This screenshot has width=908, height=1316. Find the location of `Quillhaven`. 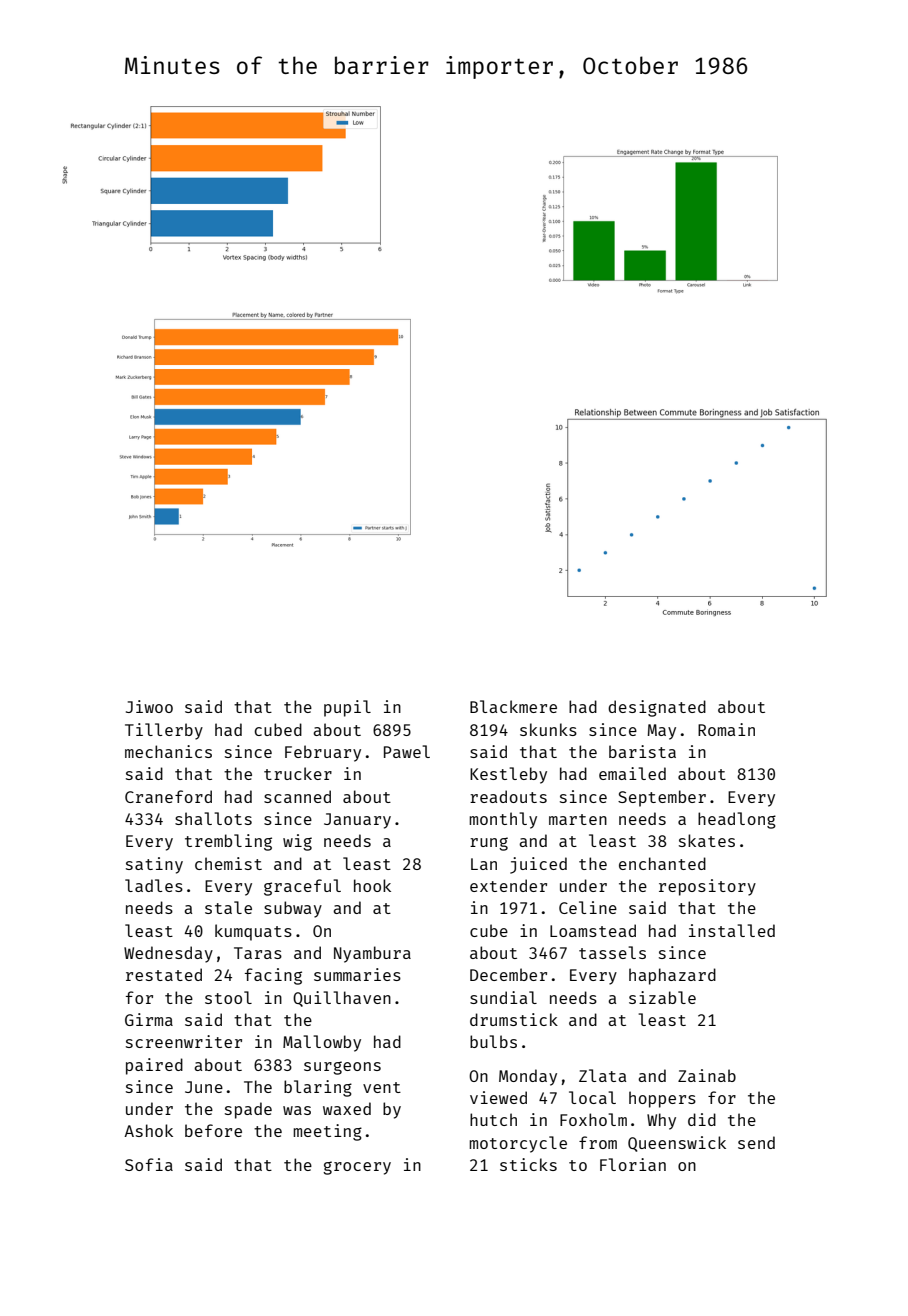

Quillhaven is located at coordinates (342, 999).
